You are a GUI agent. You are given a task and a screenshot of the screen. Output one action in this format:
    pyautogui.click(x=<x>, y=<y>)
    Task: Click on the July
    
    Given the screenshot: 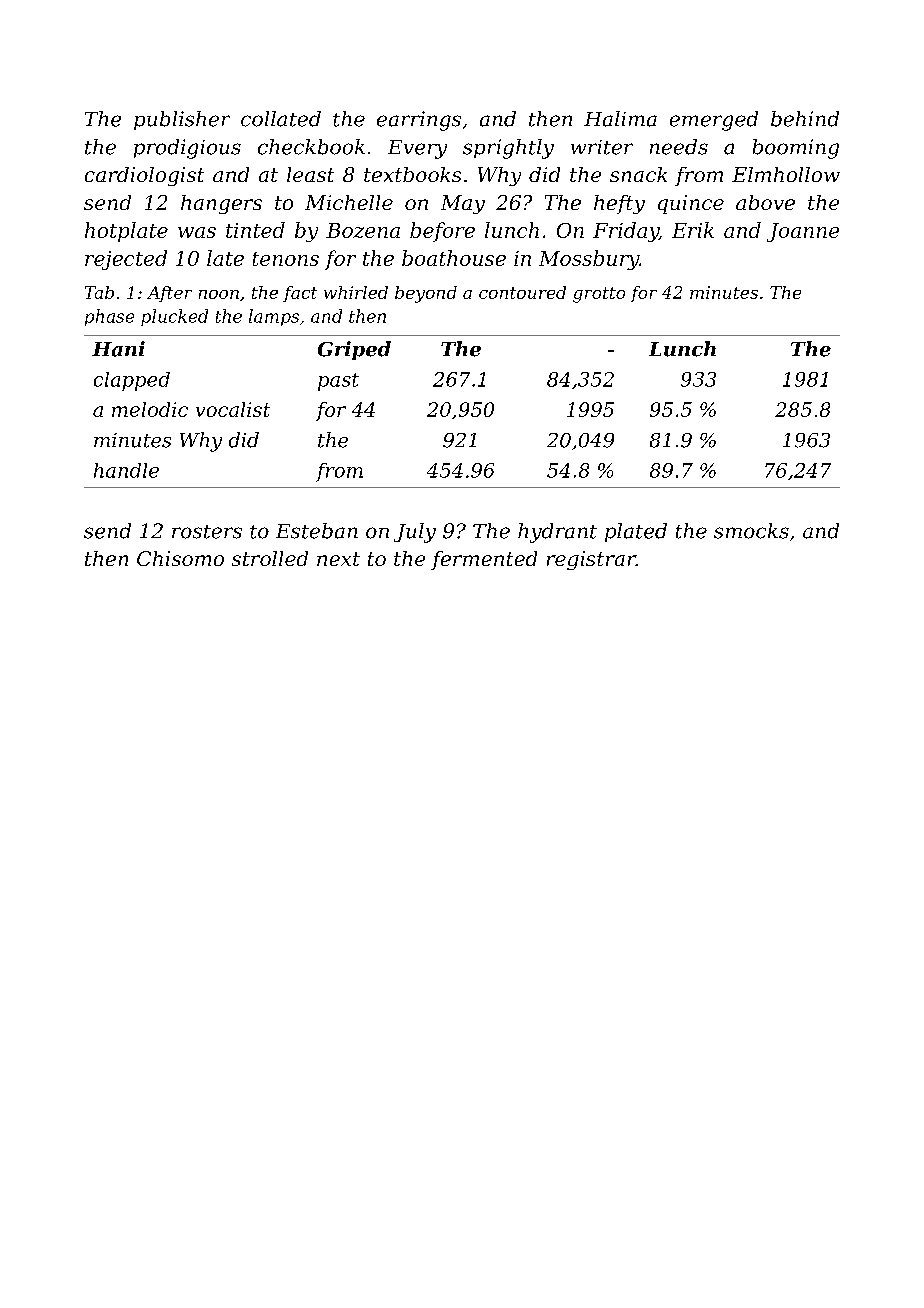 What is the action you would take?
    pyautogui.click(x=415, y=533)
